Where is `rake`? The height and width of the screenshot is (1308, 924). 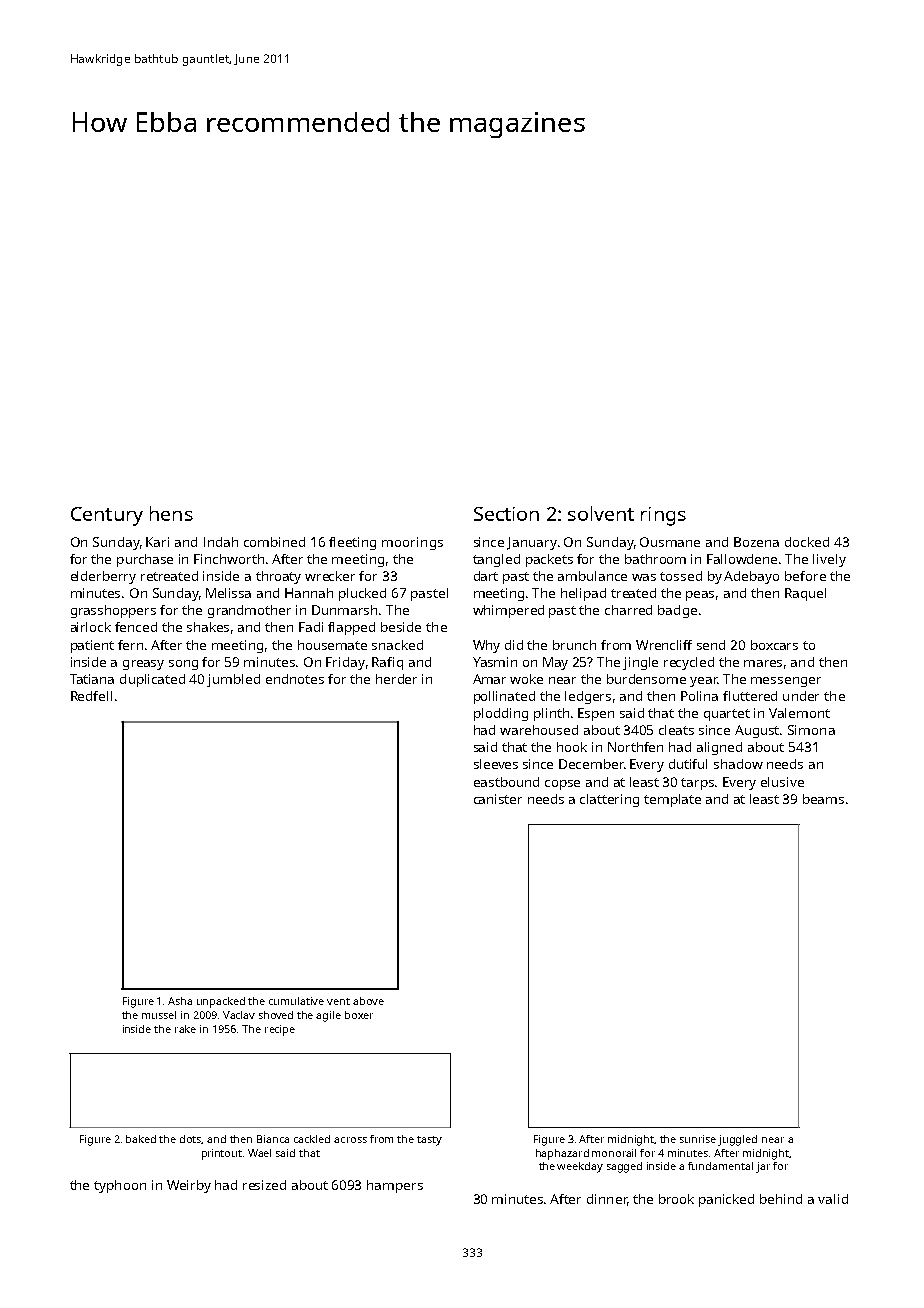 rake is located at coordinates (185, 1029).
